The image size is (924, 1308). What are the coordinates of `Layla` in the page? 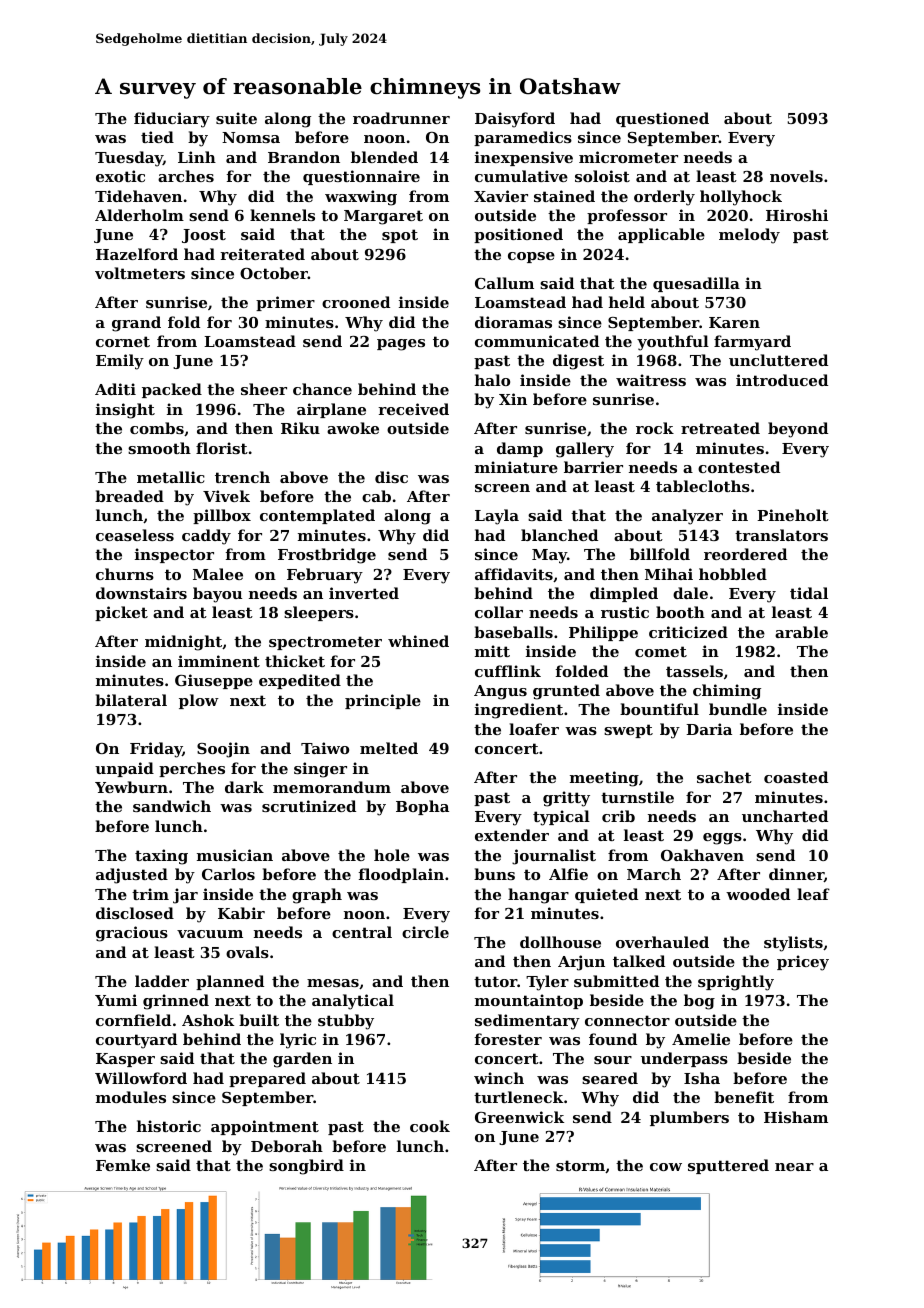 It's located at (497, 517).
